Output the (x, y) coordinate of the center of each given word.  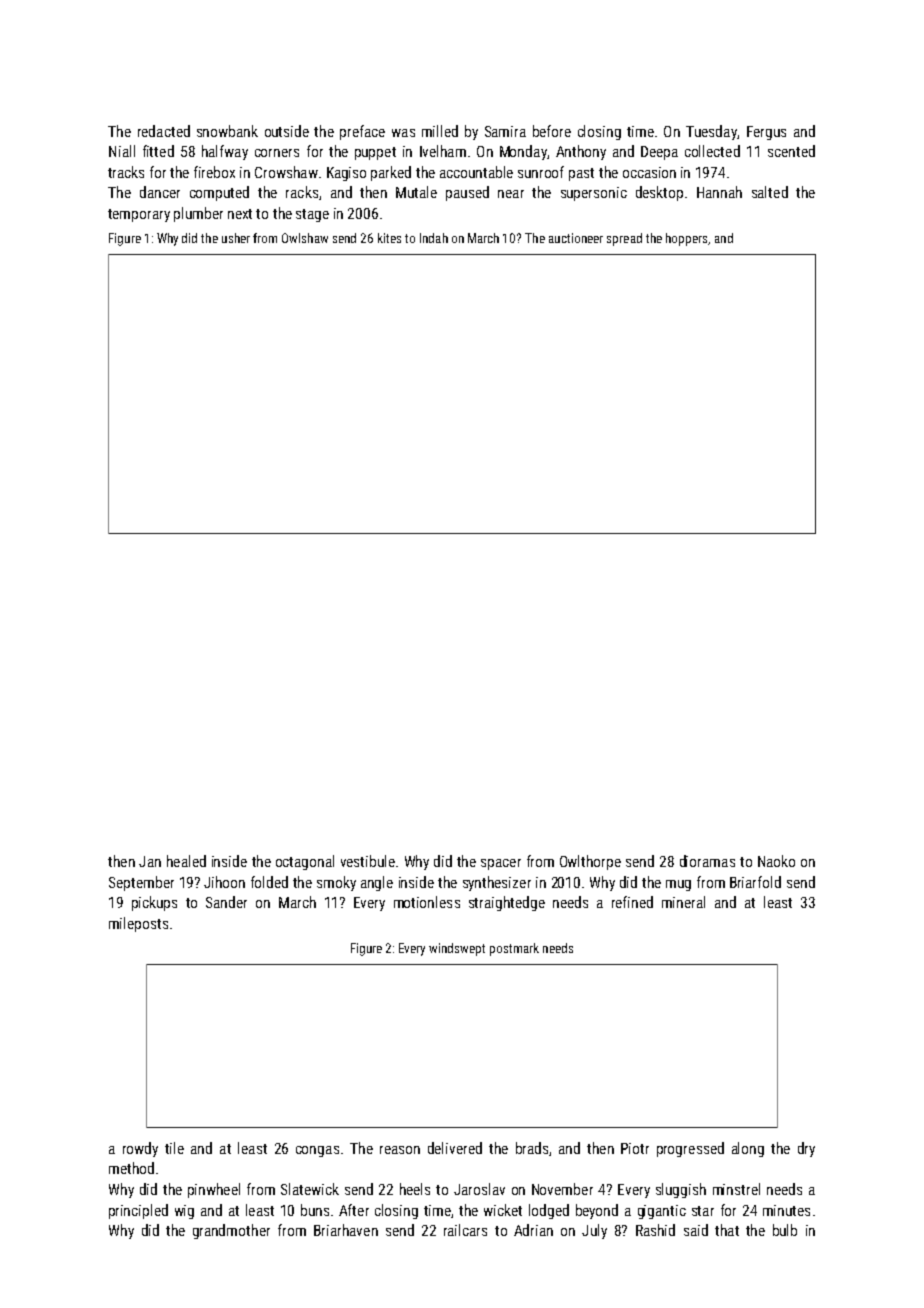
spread (624, 239)
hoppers (686, 239)
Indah (434, 238)
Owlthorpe (590, 862)
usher (236, 238)
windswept (457, 949)
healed (186, 861)
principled (138, 1211)
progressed (690, 1149)
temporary (139, 215)
